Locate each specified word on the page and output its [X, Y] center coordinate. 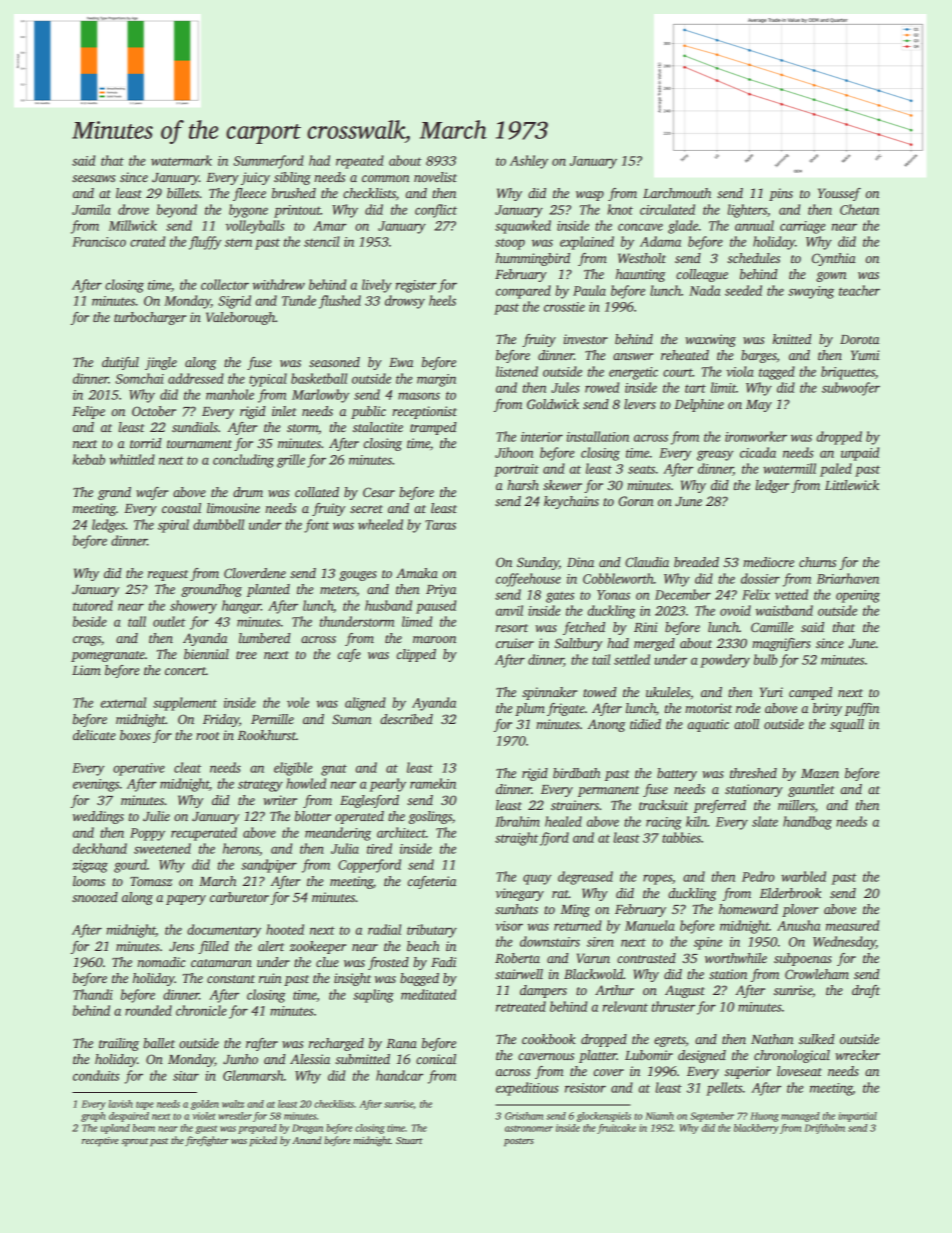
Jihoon [514, 452]
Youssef [839, 194]
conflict [436, 211]
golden [205, 1105]
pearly [388, 785]
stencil [322, 241]
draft [866, 991]
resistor [585, 1088]
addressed [196, 378]
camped [810, 693]
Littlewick [852, 485]
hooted [285, 929]
